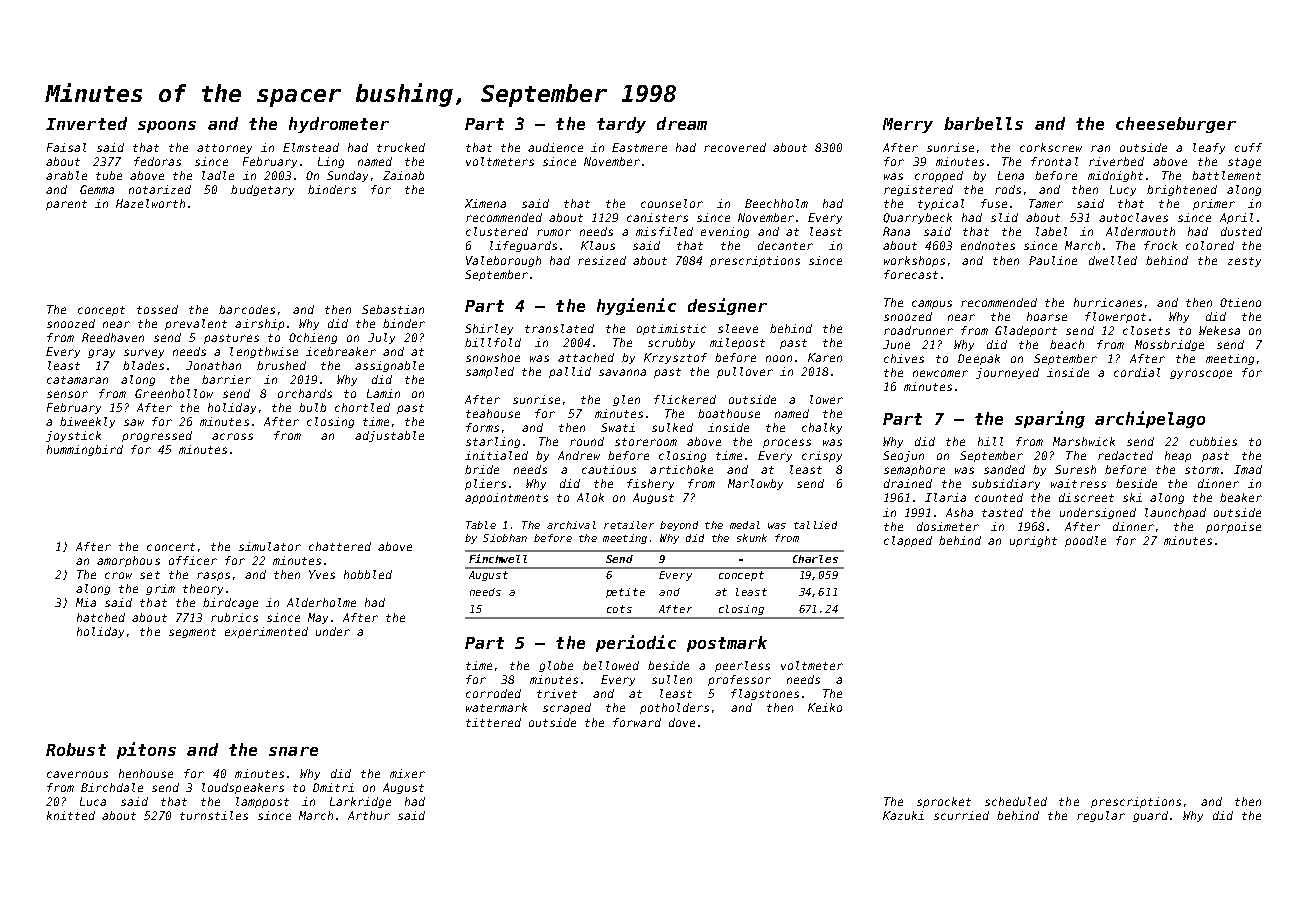 This screenshot has width=1308, height=924. What do you see at coordinates (959, 512) in the screenshot?
I see `Asha` at bounding box center [959, 512].
